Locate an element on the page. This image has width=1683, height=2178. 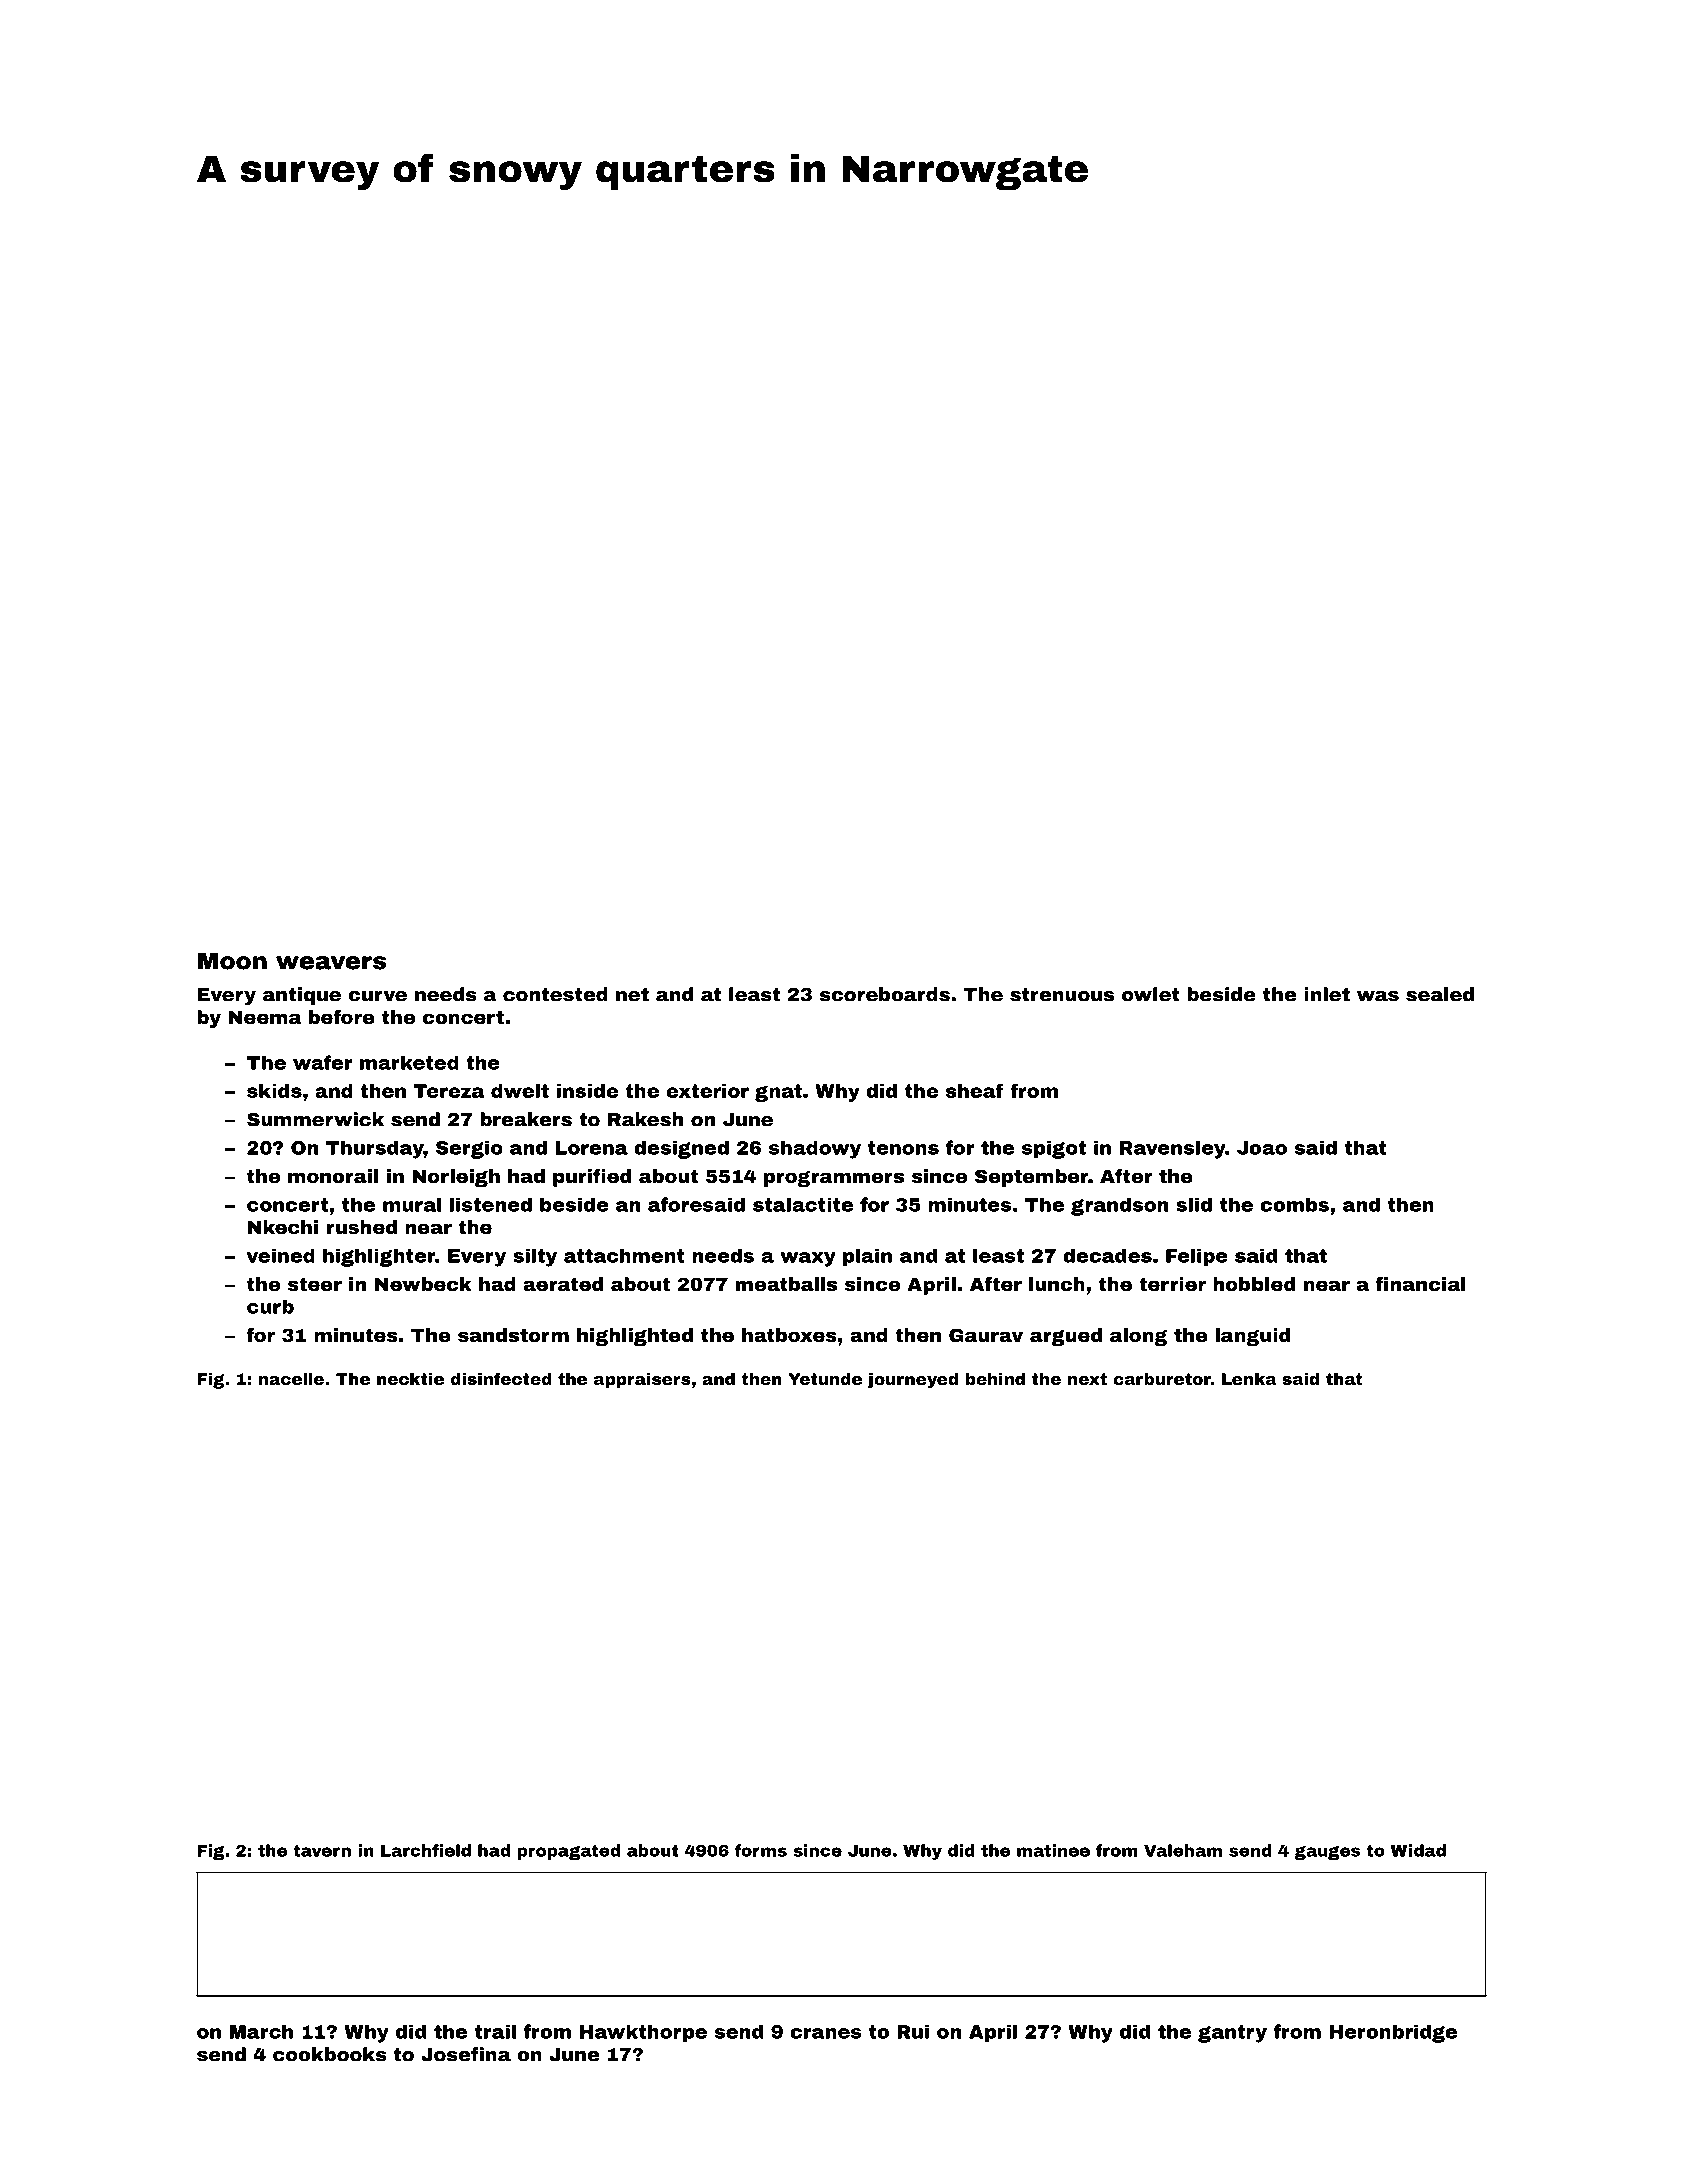
forms is located at coordinates (761, 1850).
